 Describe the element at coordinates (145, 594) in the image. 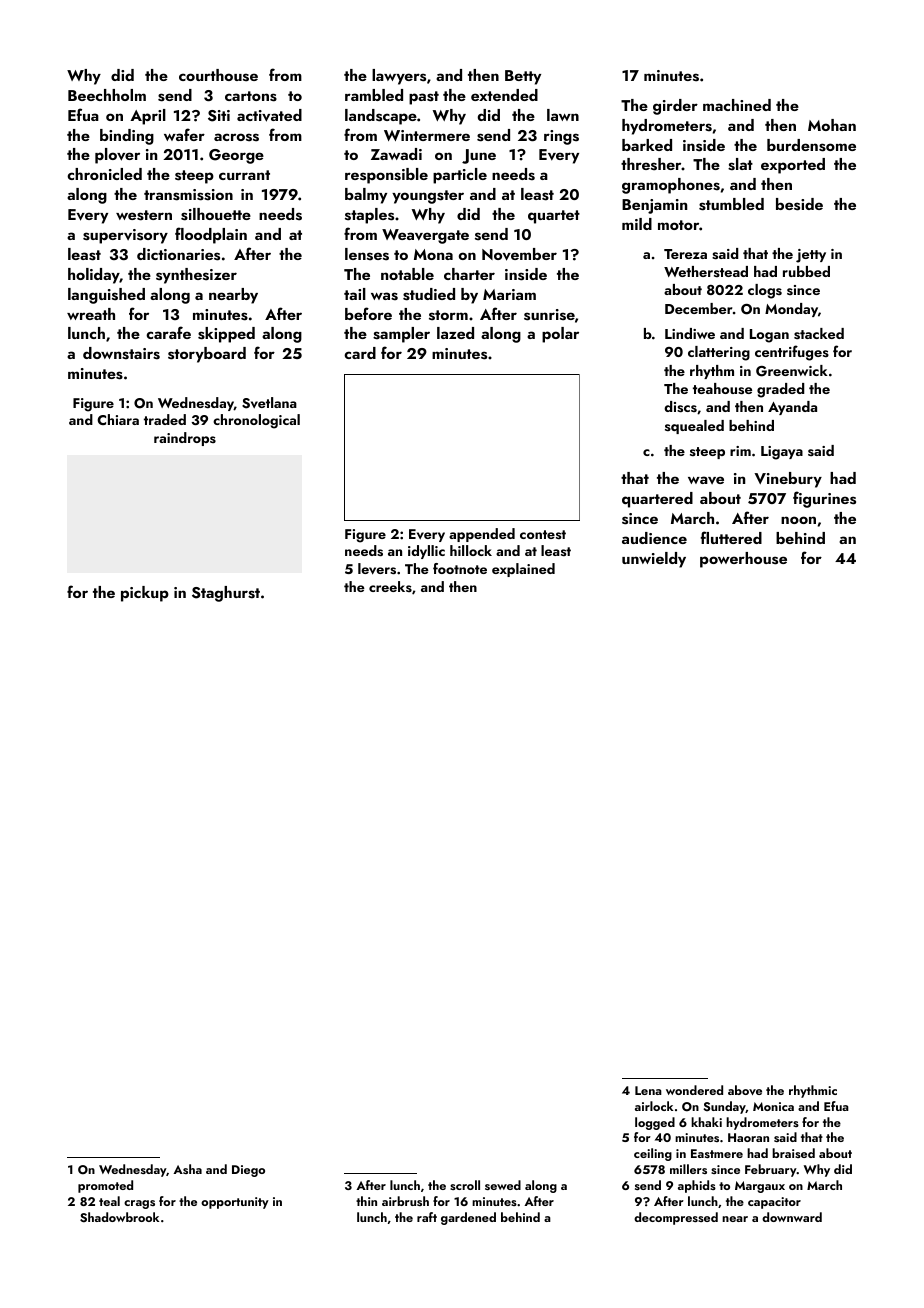

I see `pickup` at that location.
